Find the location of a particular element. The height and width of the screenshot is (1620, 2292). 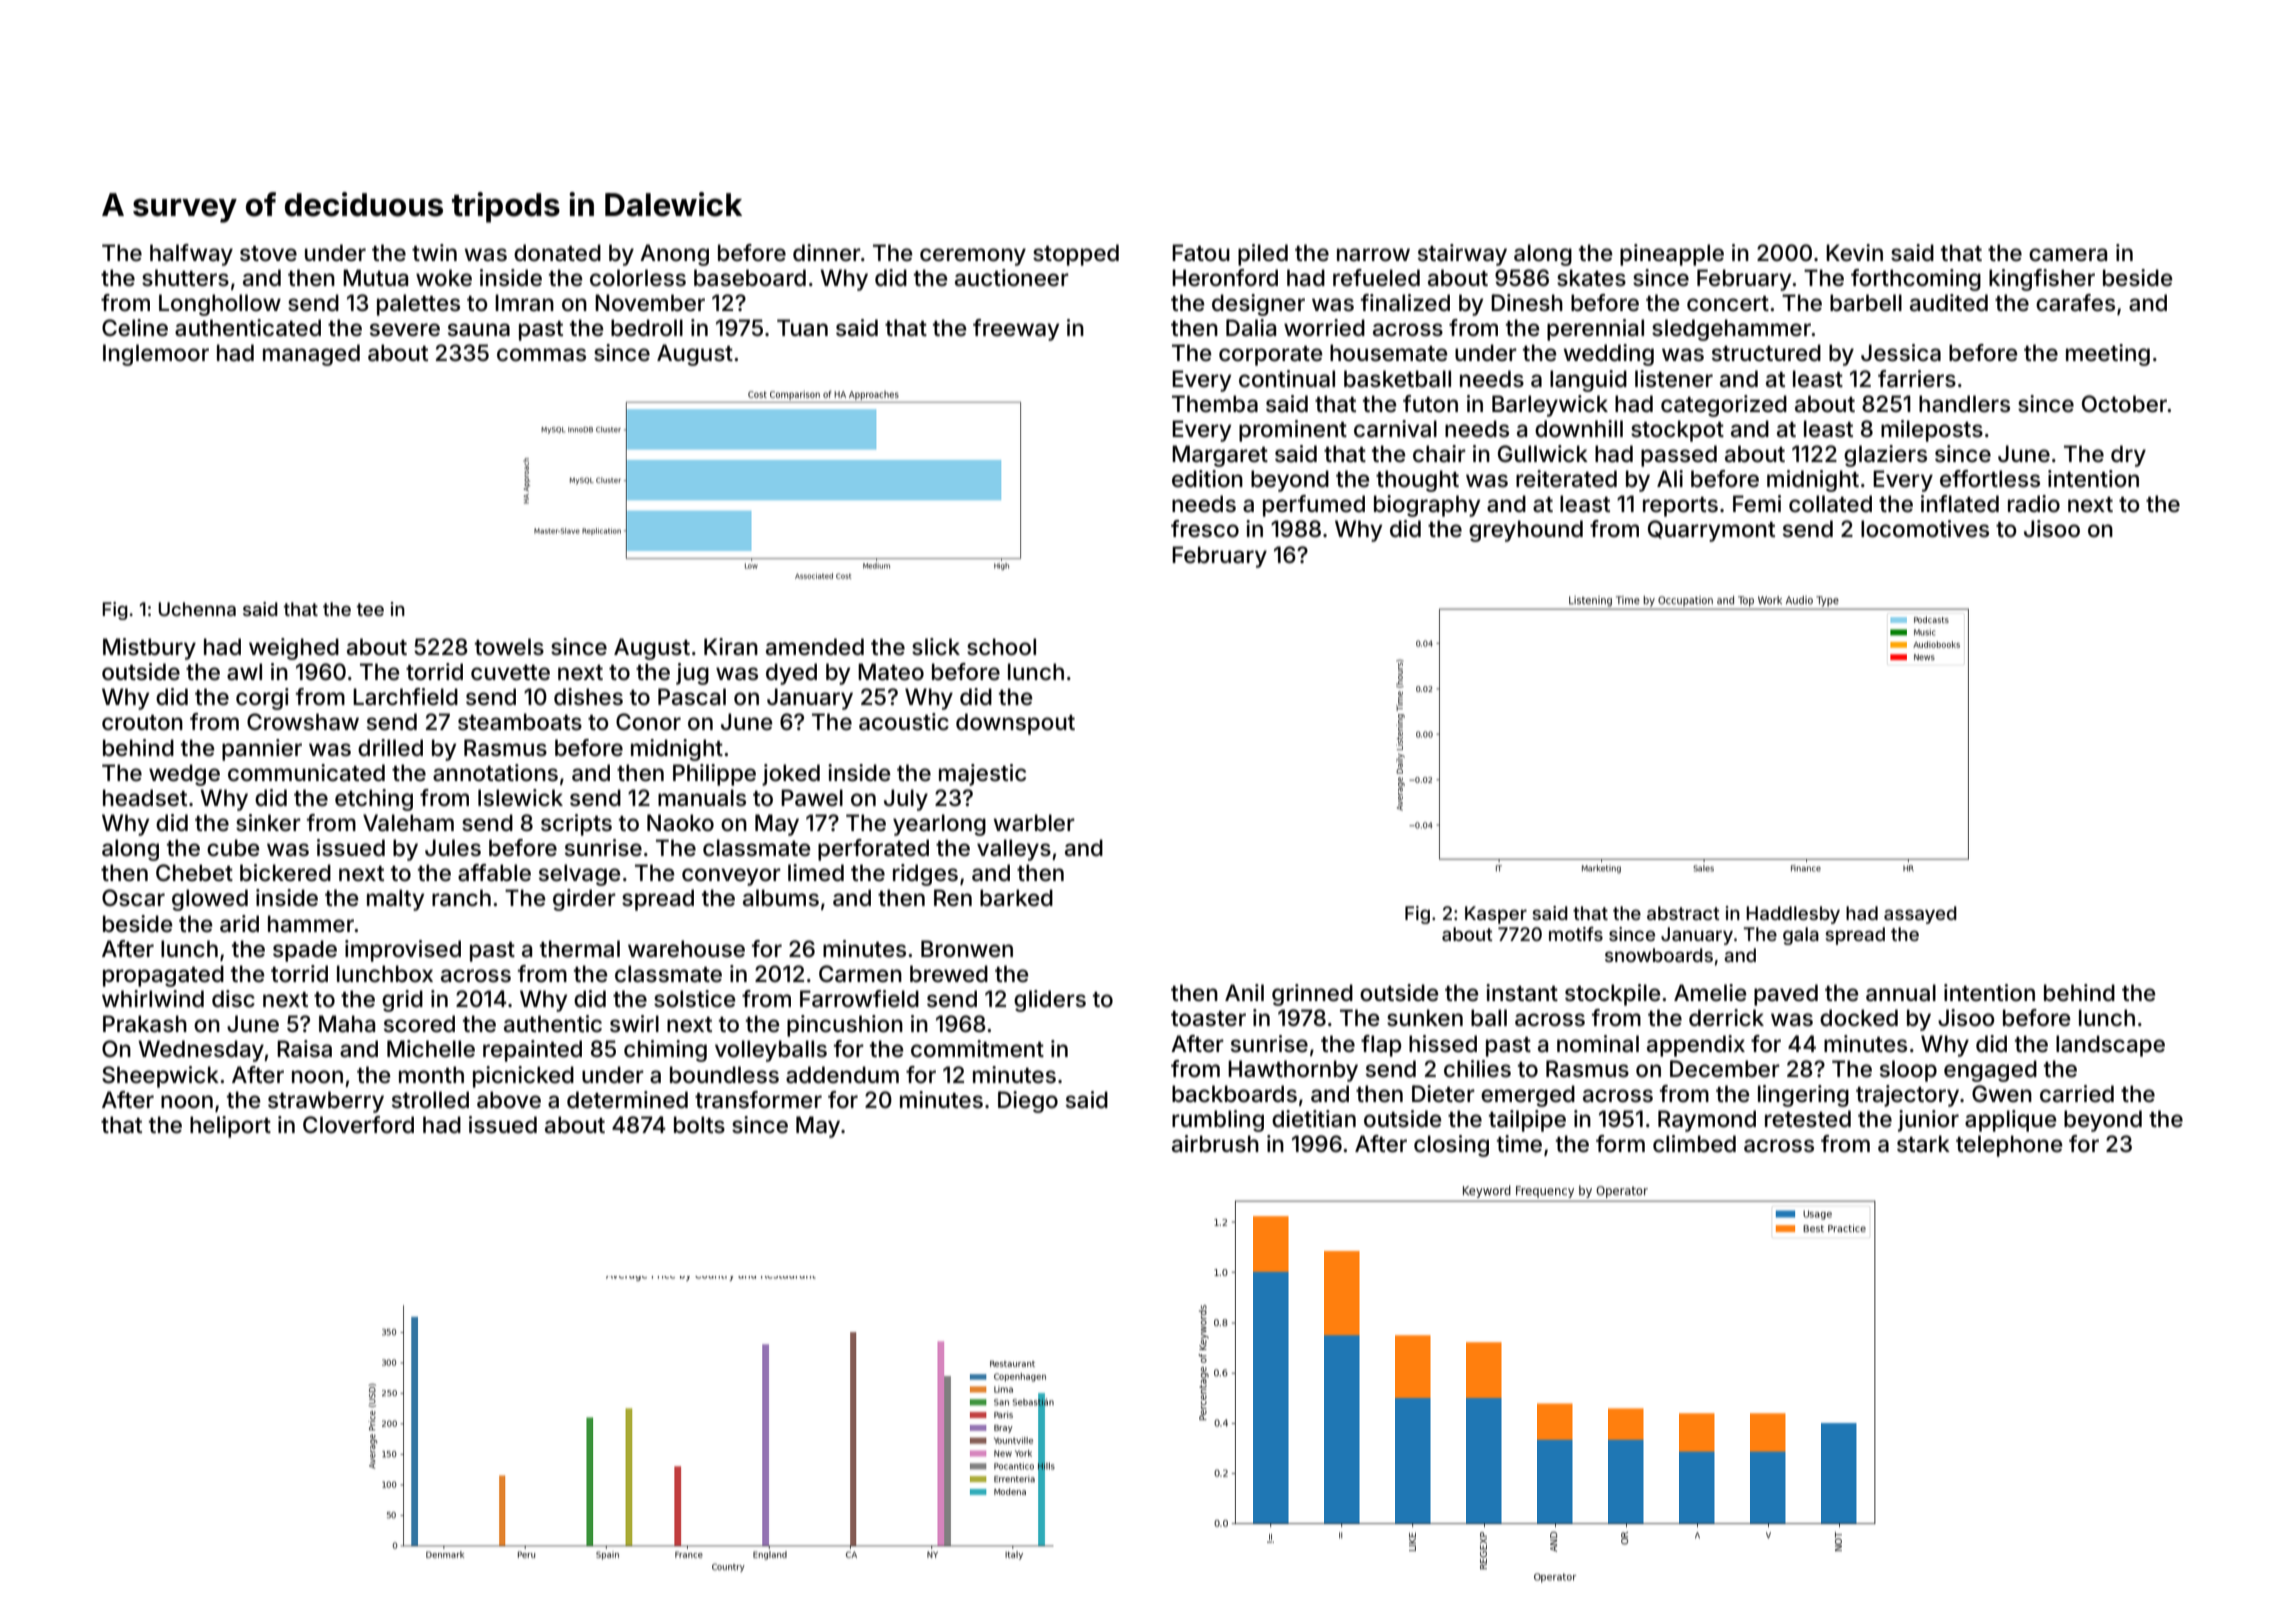

Inglemoor is located at coordinates (156, 355).
